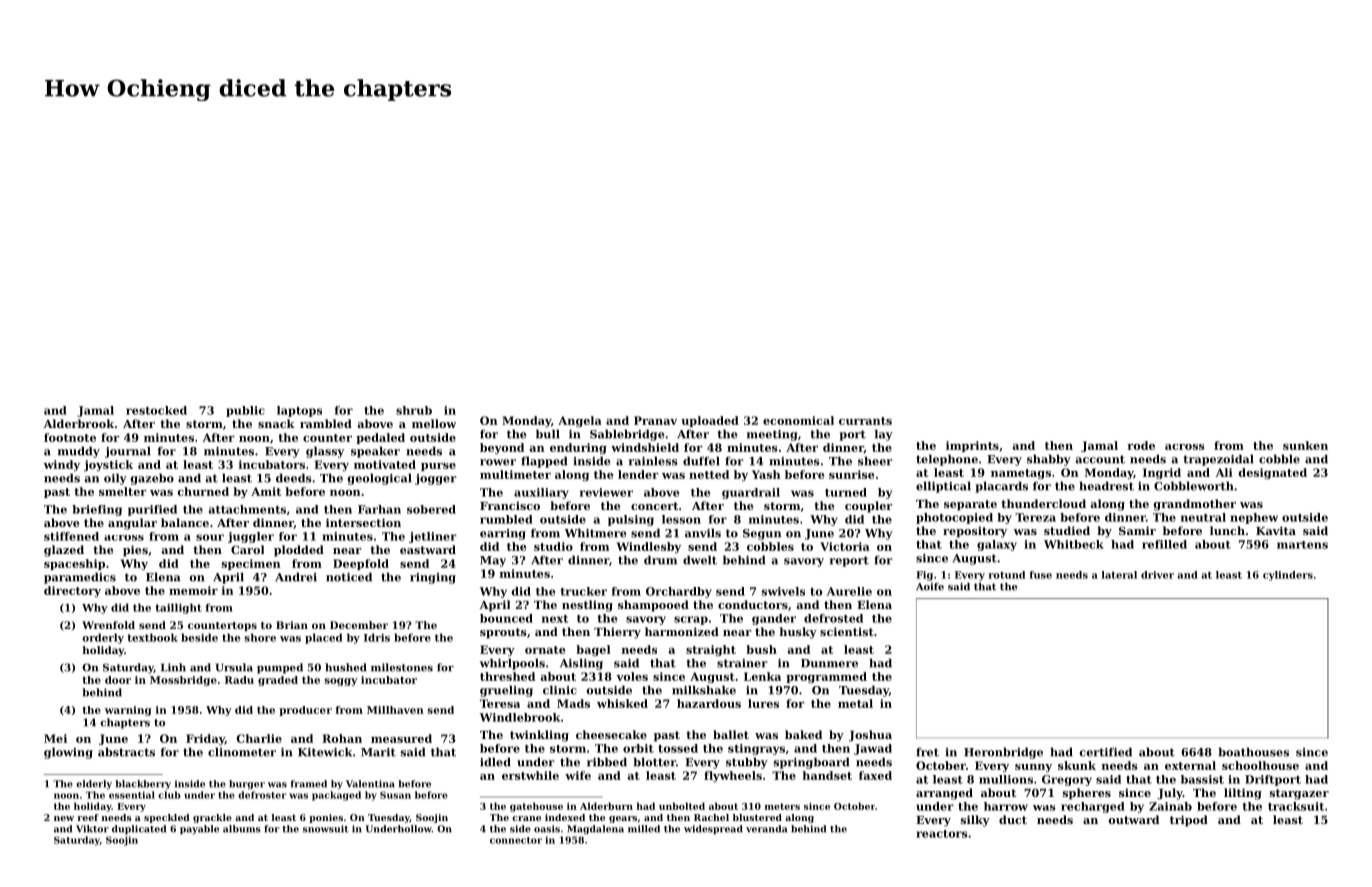 This screenshot has height=887, width=1372. I want to click on scientist, so click(847, 631).
